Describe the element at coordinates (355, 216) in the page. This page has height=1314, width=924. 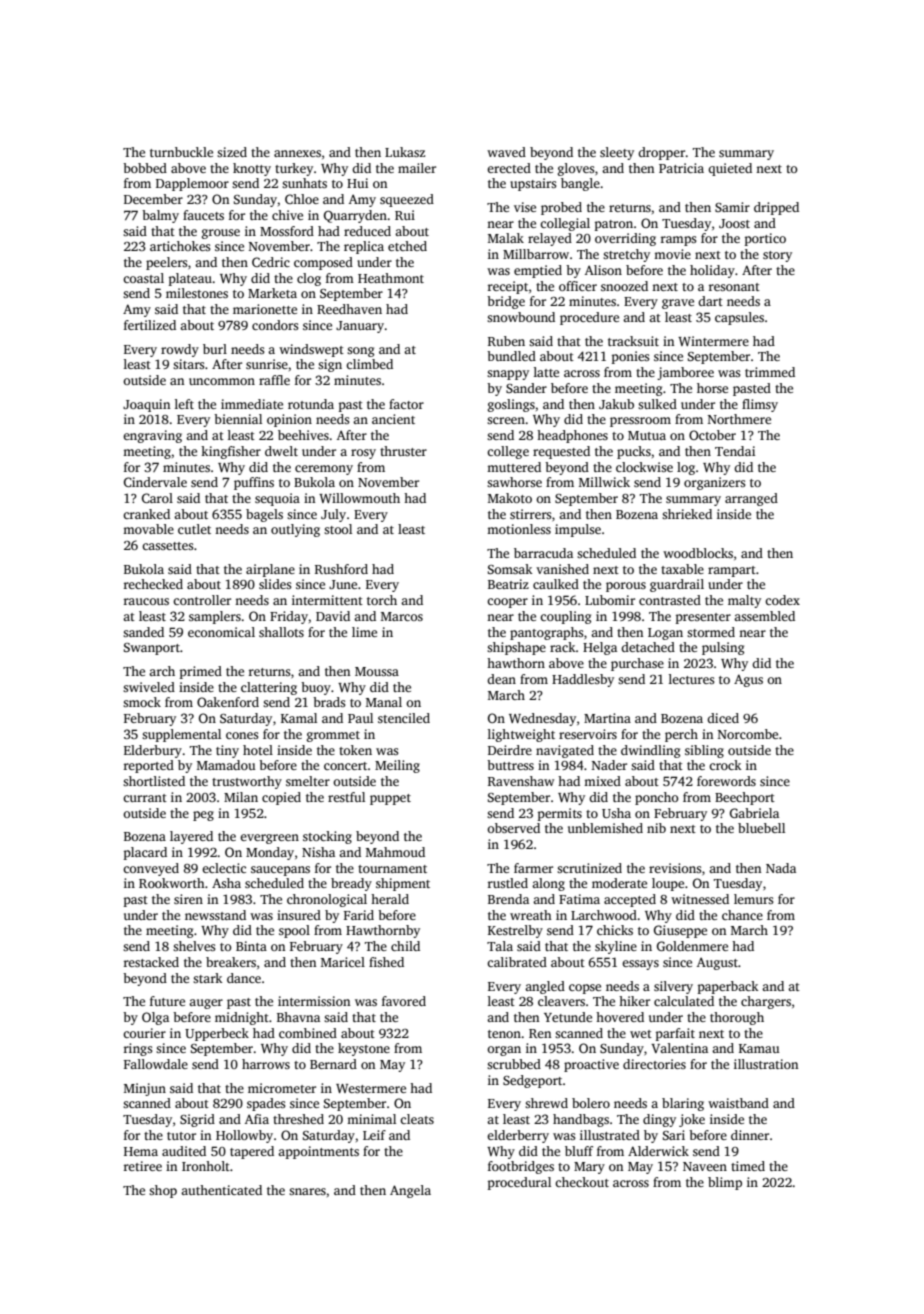
I see `Quarryden` at that location.
